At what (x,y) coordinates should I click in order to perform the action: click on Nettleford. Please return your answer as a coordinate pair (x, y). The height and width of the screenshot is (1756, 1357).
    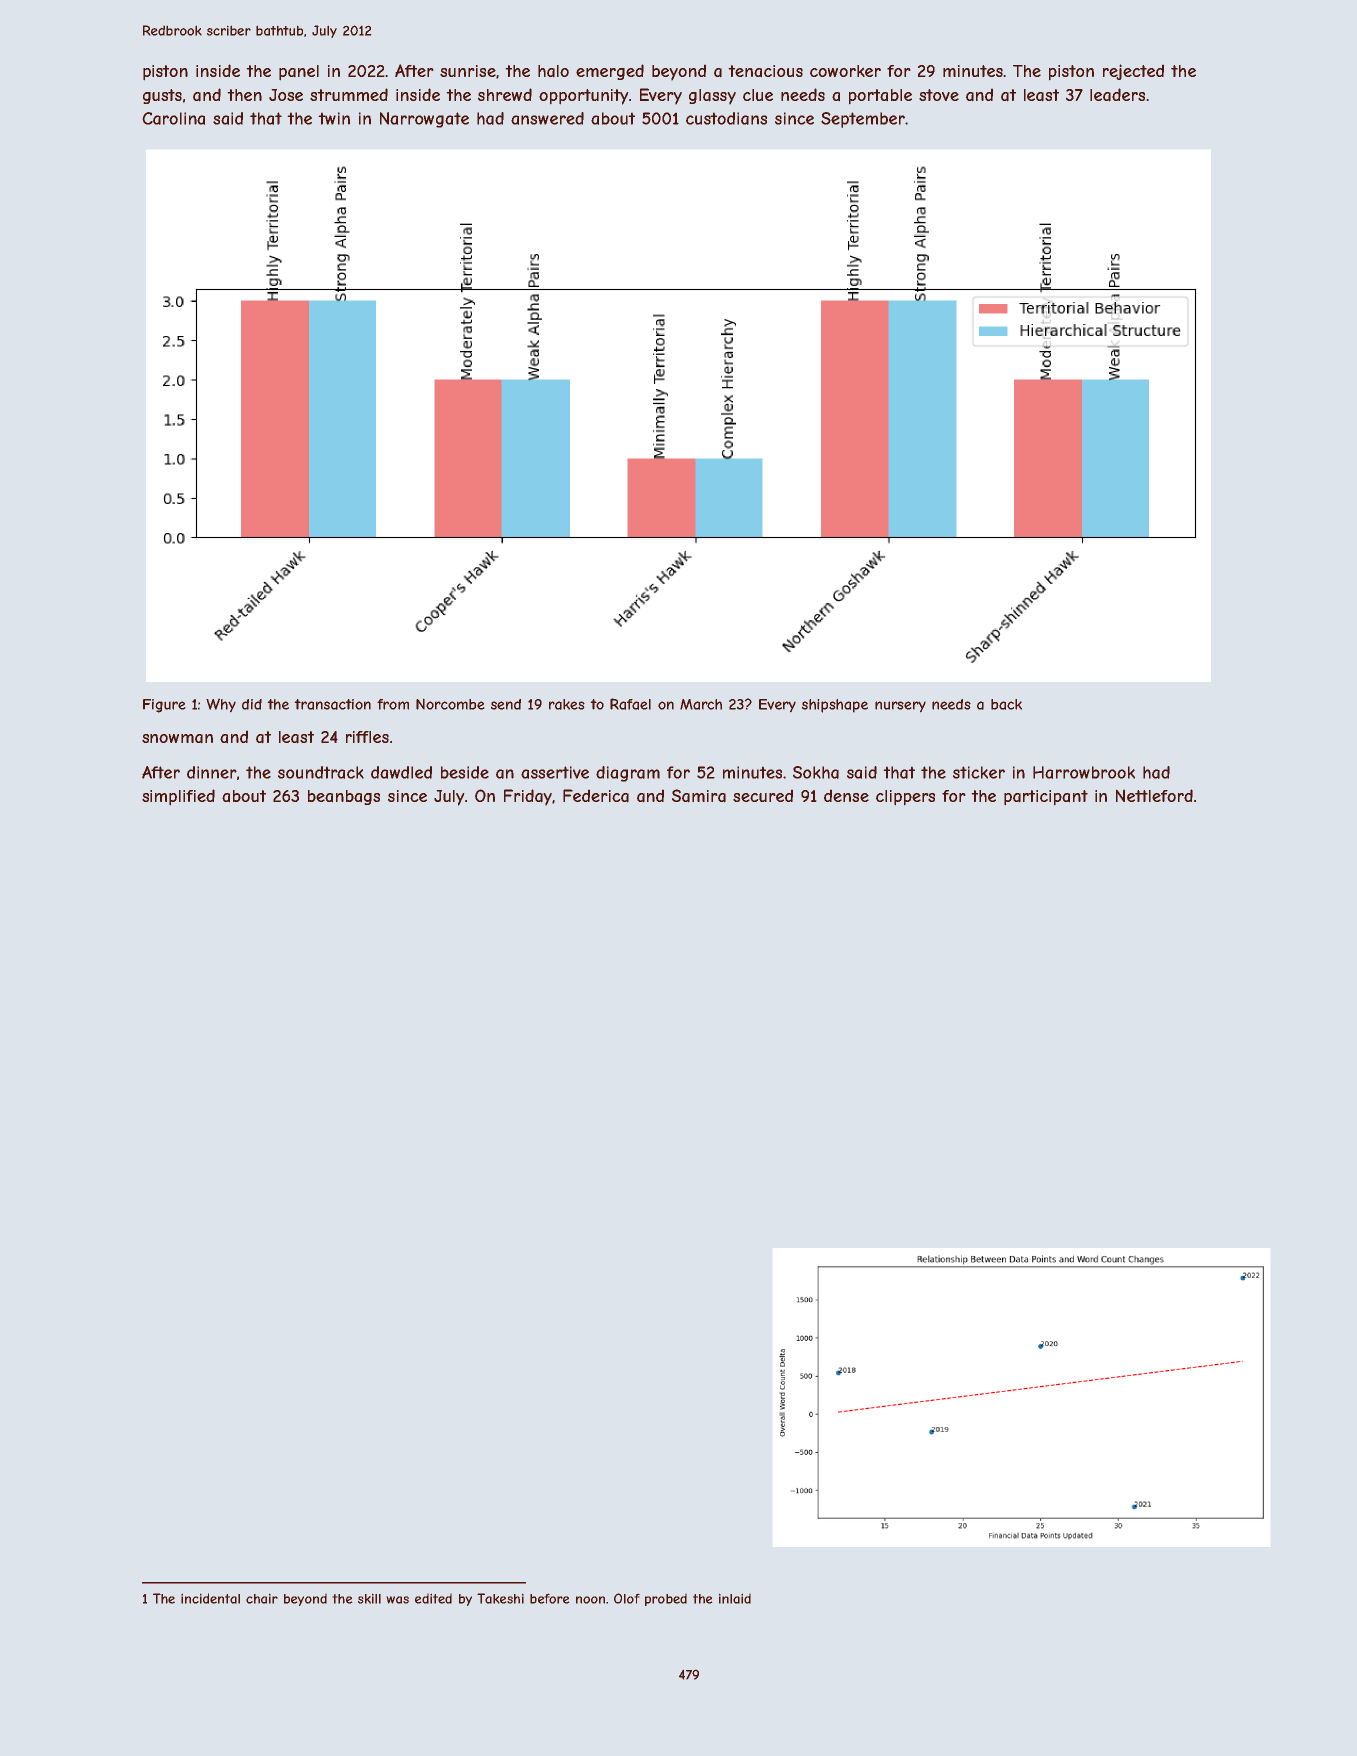
    Looking at the image, I should click on (1154, 795).
